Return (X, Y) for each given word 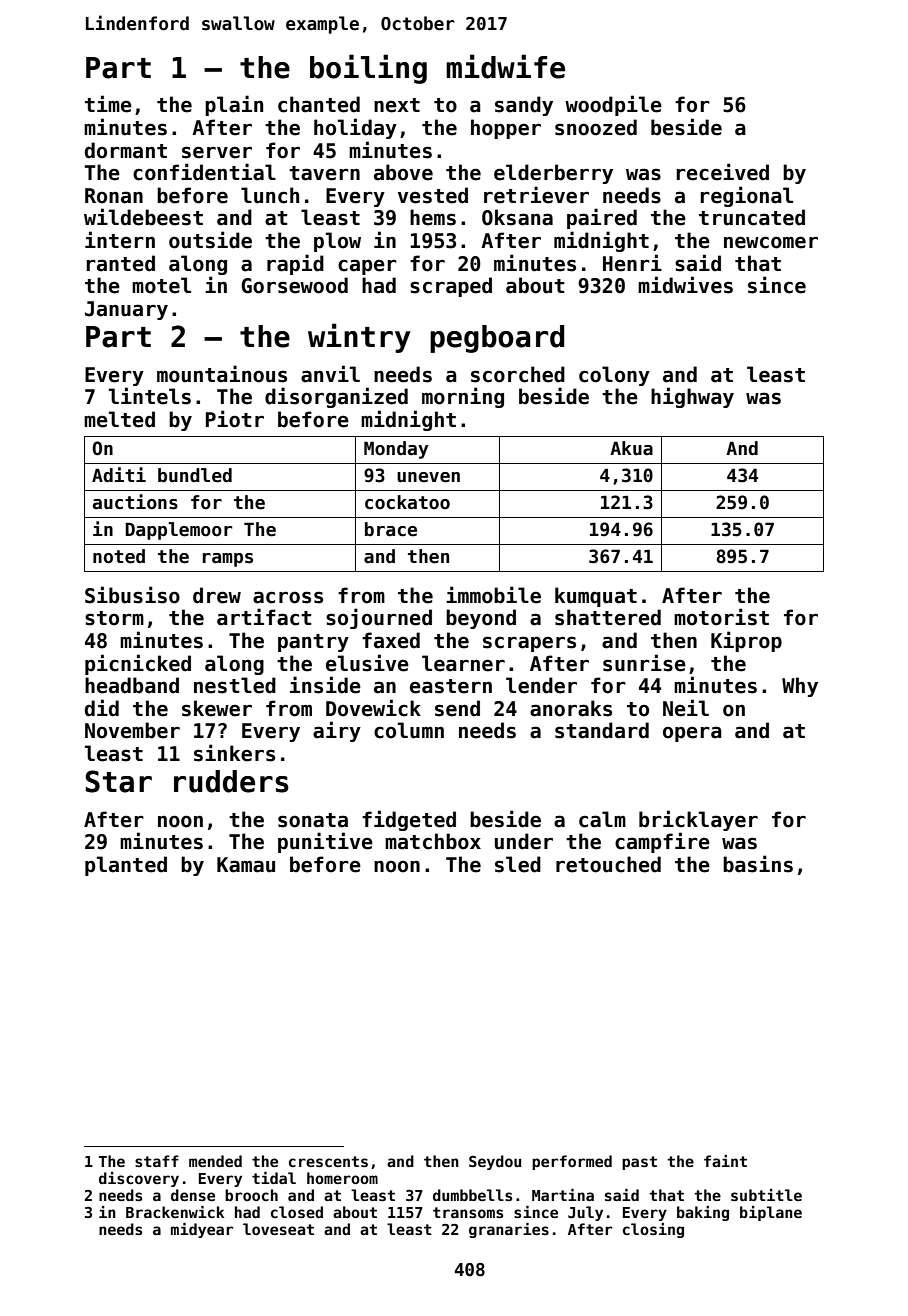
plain (234, 105)
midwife (505, 66)
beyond (481, 619)
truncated (752, 217)
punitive (325, 842)
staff (157, 1161)
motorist (721, 617)
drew (217, 595)
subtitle (766, 1195)
